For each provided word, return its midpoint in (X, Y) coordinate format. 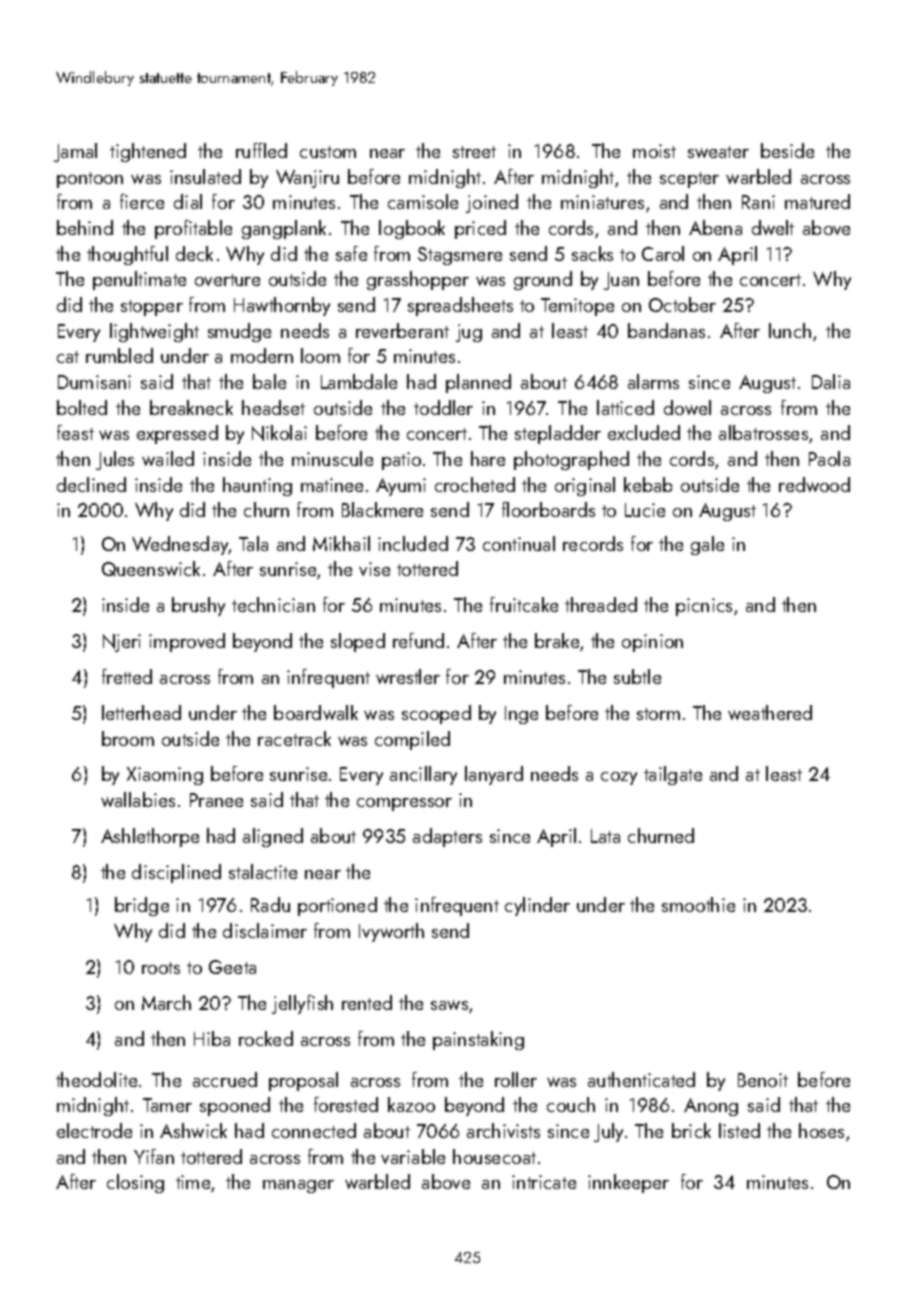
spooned (235, 1106)
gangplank (284, 229)
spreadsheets (460, 306)
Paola (829, 458)
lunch (790, 330)
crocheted (475, 484)
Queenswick (151, 568)
